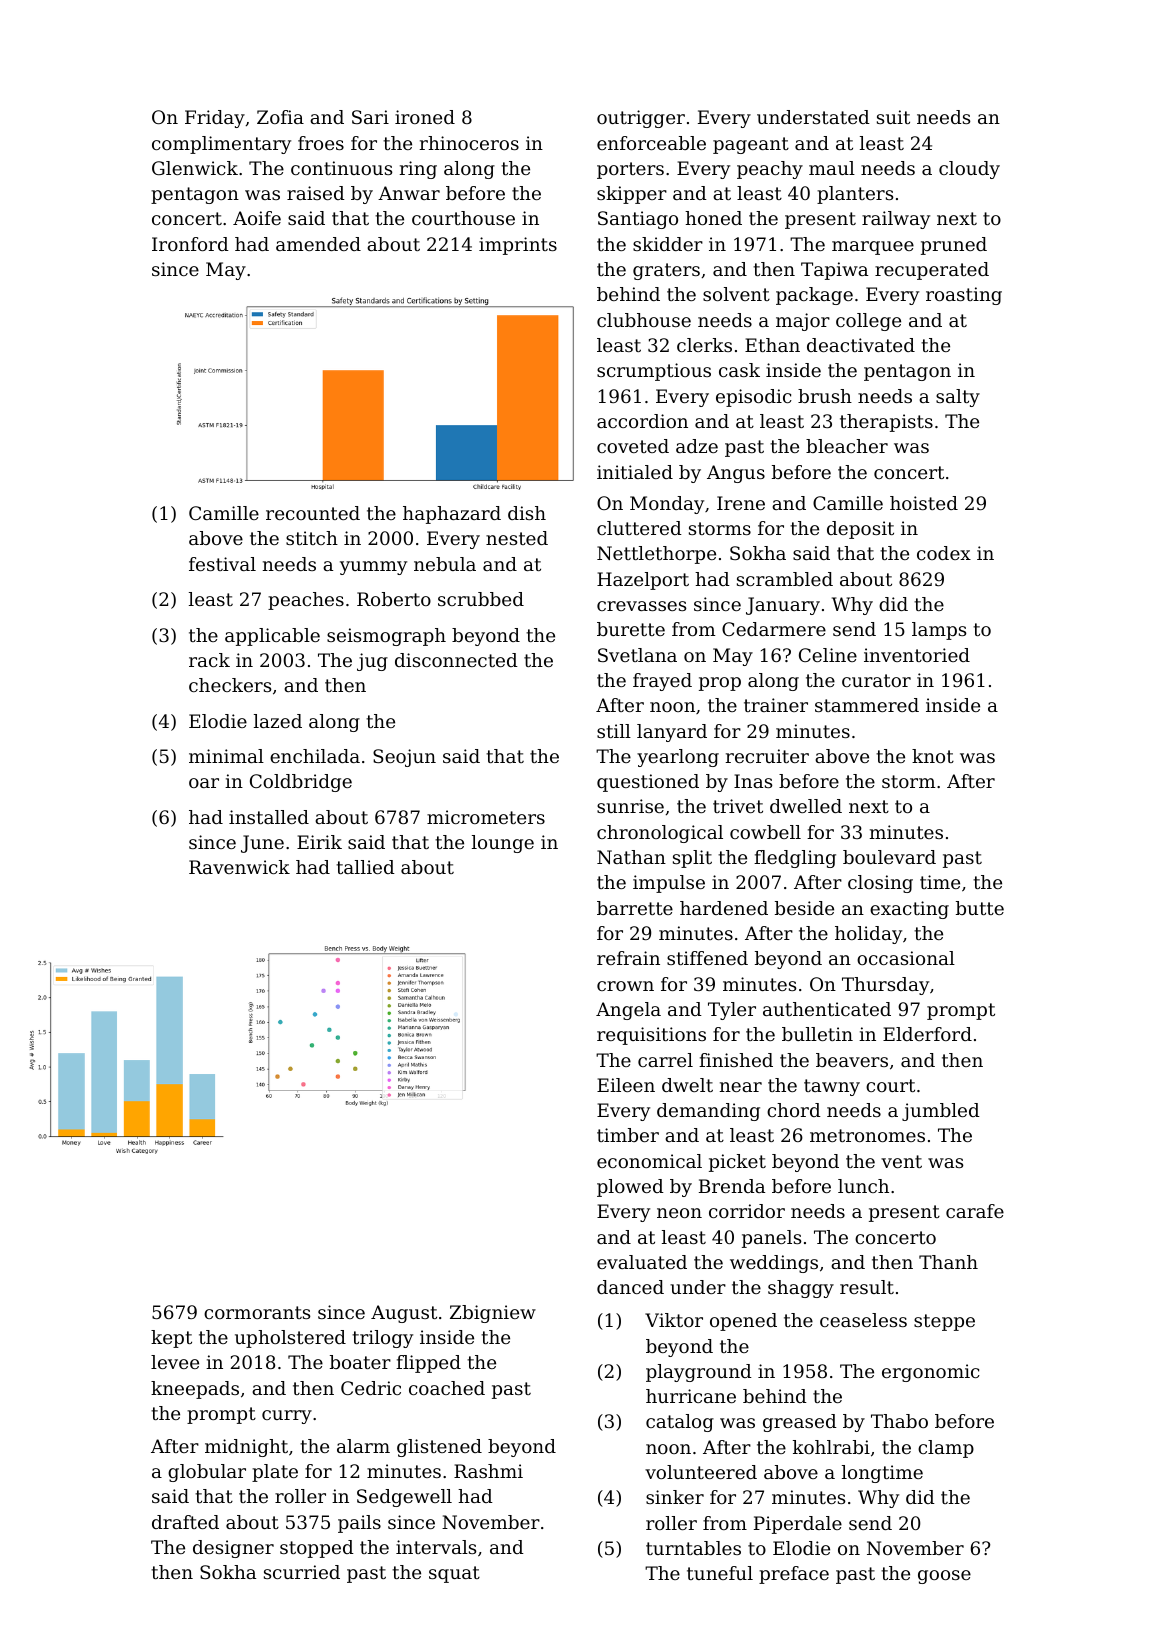 The height and width of the page is (1637, 1157). What do you see at coordinates (185, 1522) in the page?
I see `drafted` at bounding box center [185, 1522].
